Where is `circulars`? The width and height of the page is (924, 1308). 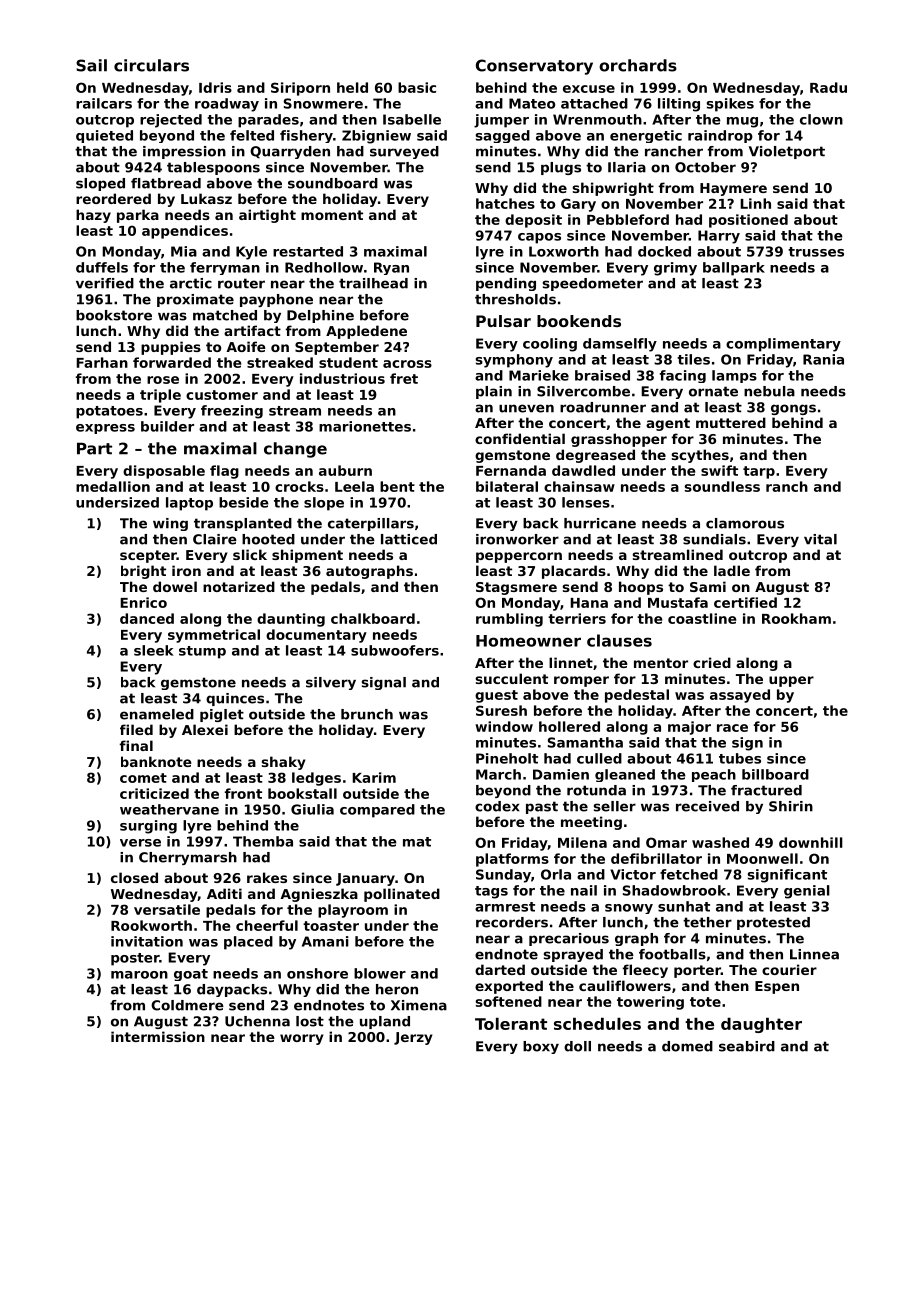 circulars is located at coordinates (151, 65).
